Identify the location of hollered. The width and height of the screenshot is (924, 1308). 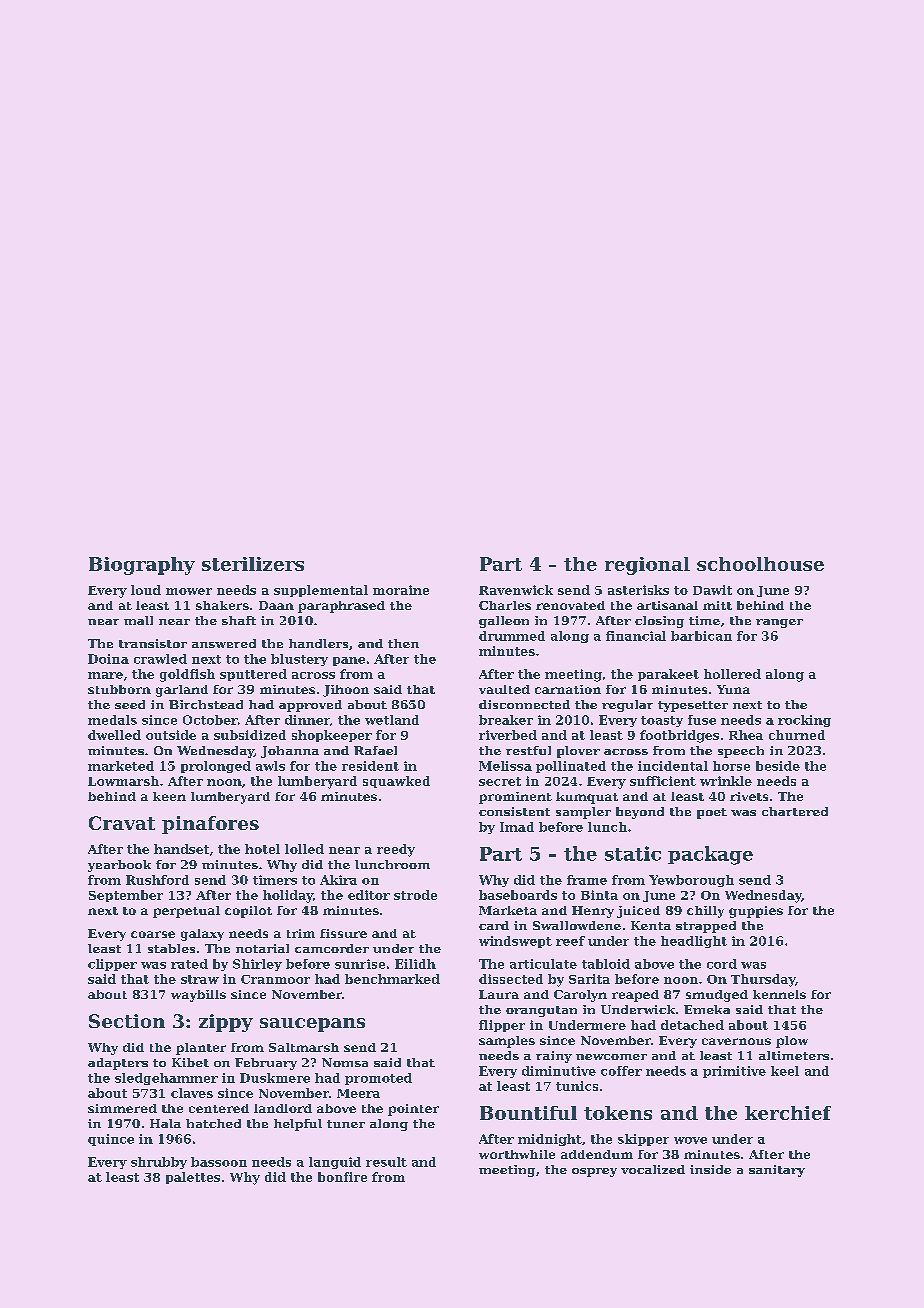
(732, 674).
